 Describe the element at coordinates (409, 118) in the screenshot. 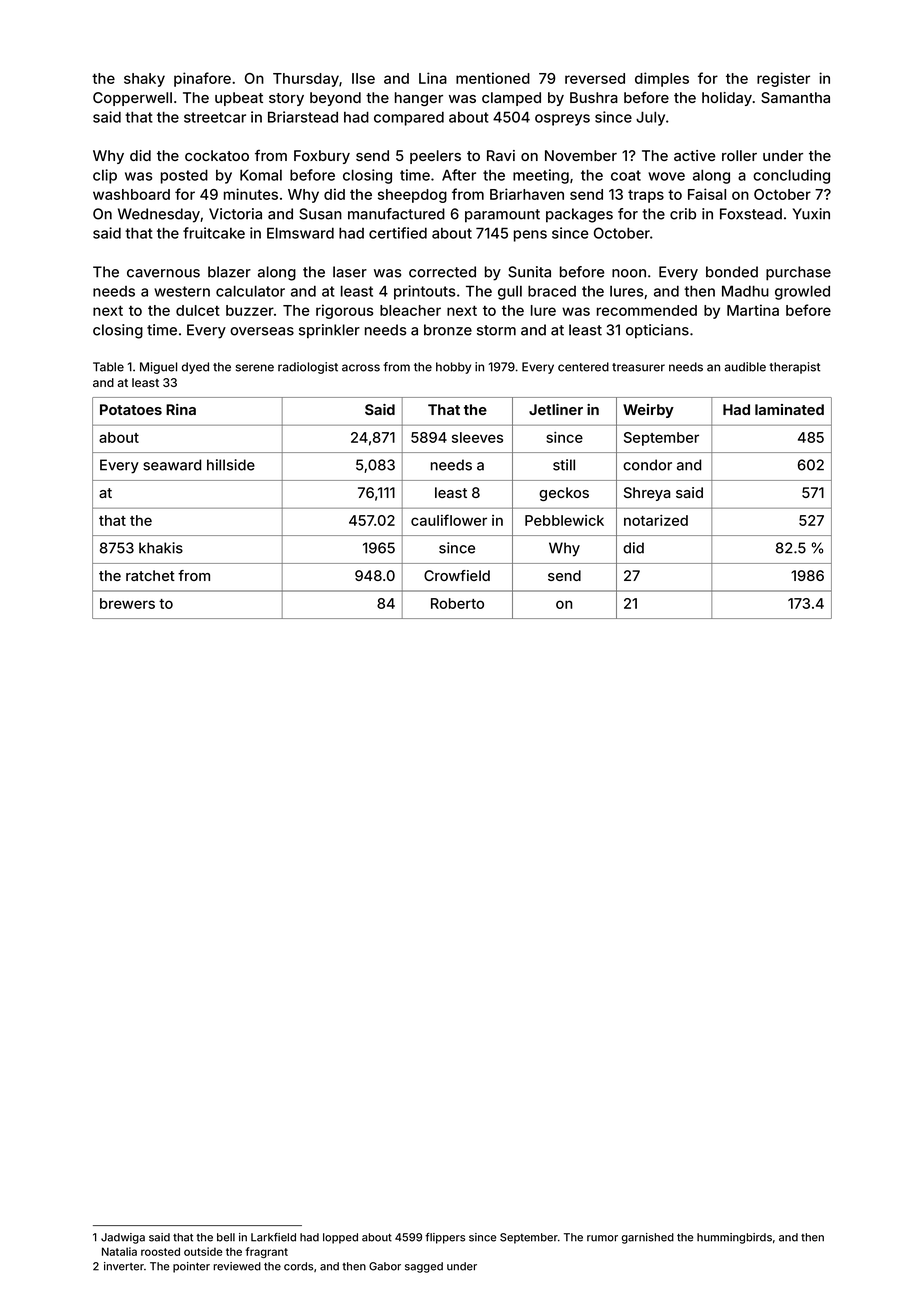

I see `compared` at that location.
